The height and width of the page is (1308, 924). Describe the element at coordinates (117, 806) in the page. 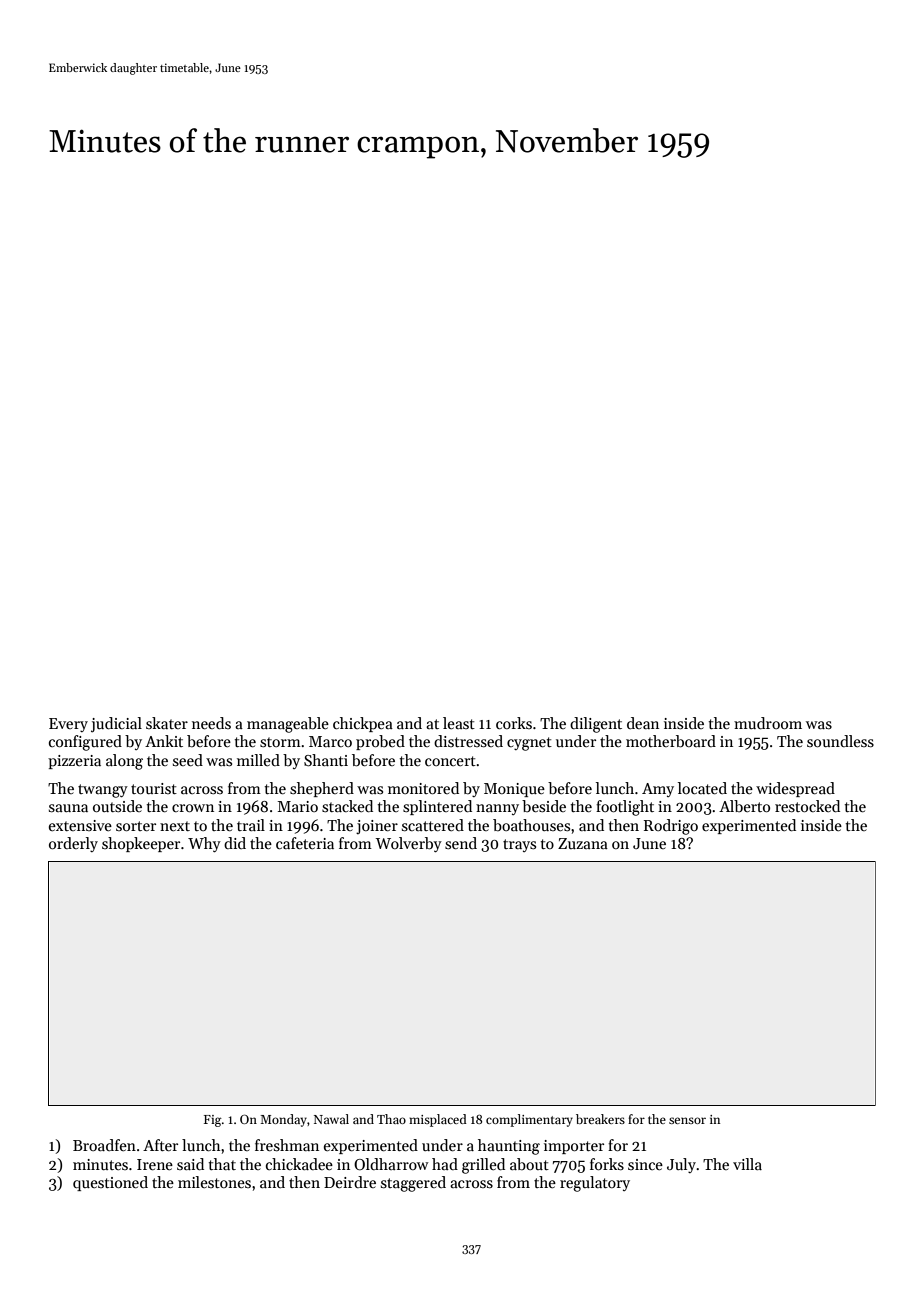

I see `outside` at that location.
